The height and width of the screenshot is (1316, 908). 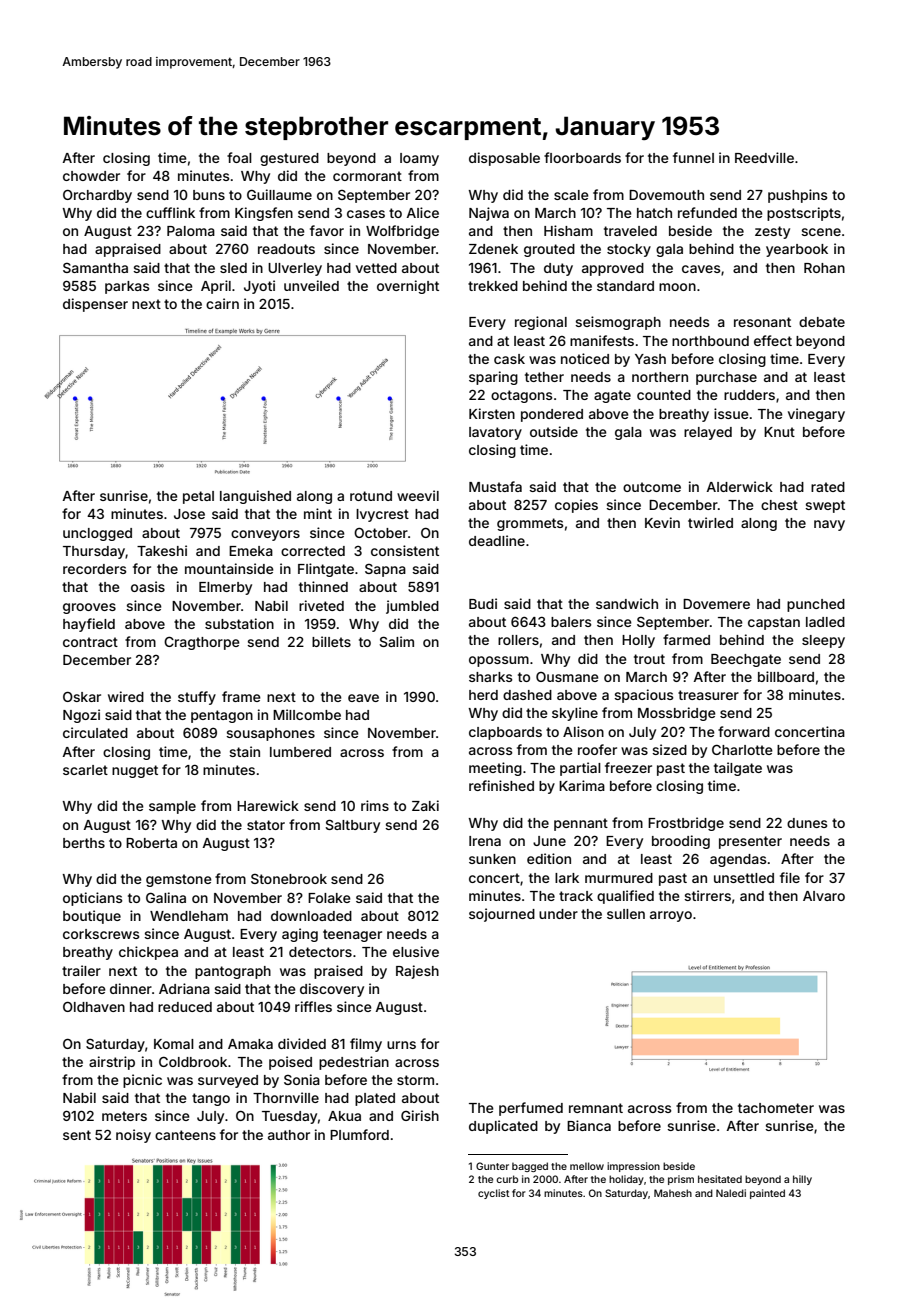 I want to click on tachometer, so click(x=776, y=1108).
